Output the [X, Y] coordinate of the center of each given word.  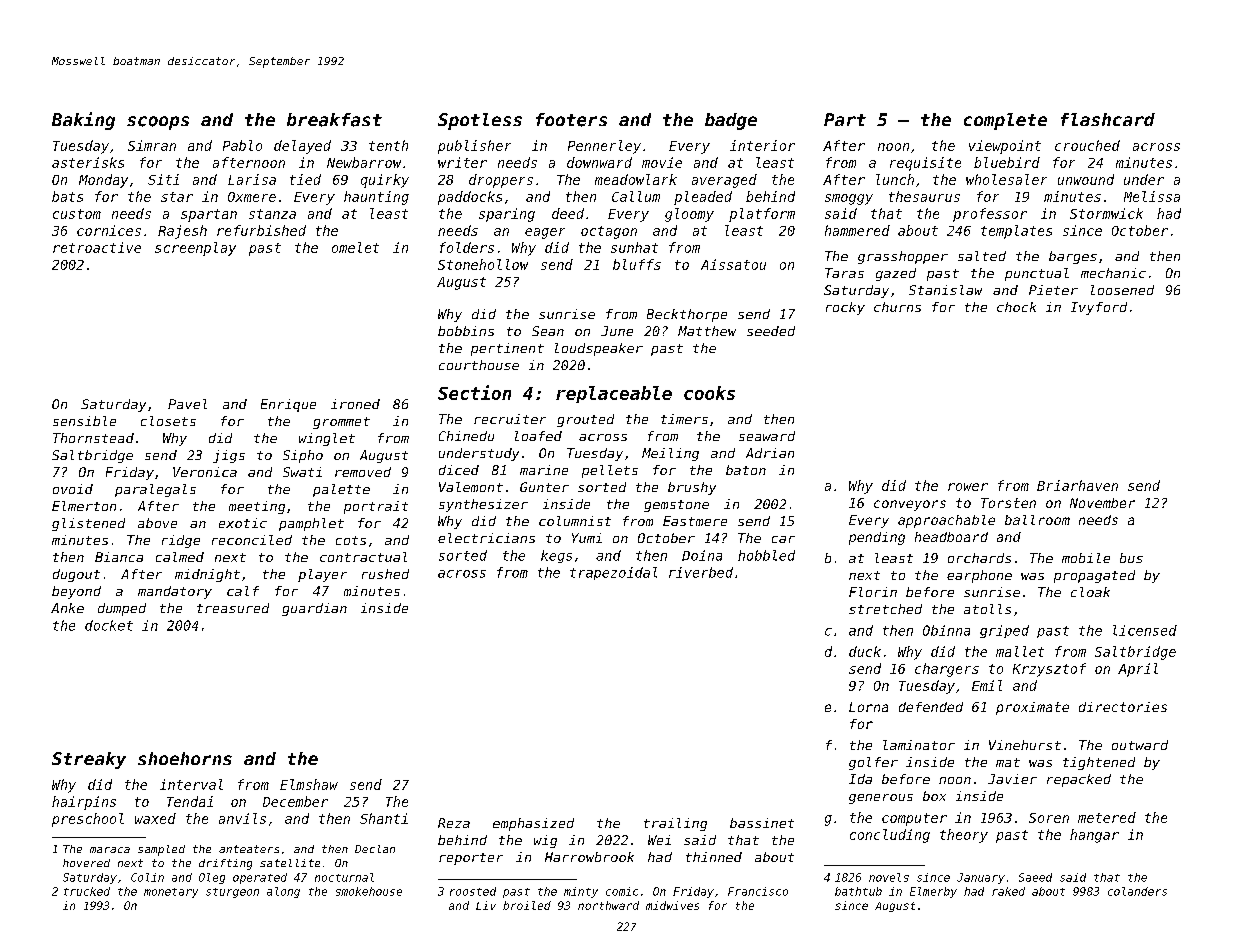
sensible [84, 421]
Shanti [384, 818]
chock [1016, 307]
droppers [501, 181]
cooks [709, 393]
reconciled [252, 540]
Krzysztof [1049, 670]
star [177, 197]
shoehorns [185, 758]
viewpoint [1005, 147]
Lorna [868, 707]
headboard [951, 537]
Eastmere [695, 521]
